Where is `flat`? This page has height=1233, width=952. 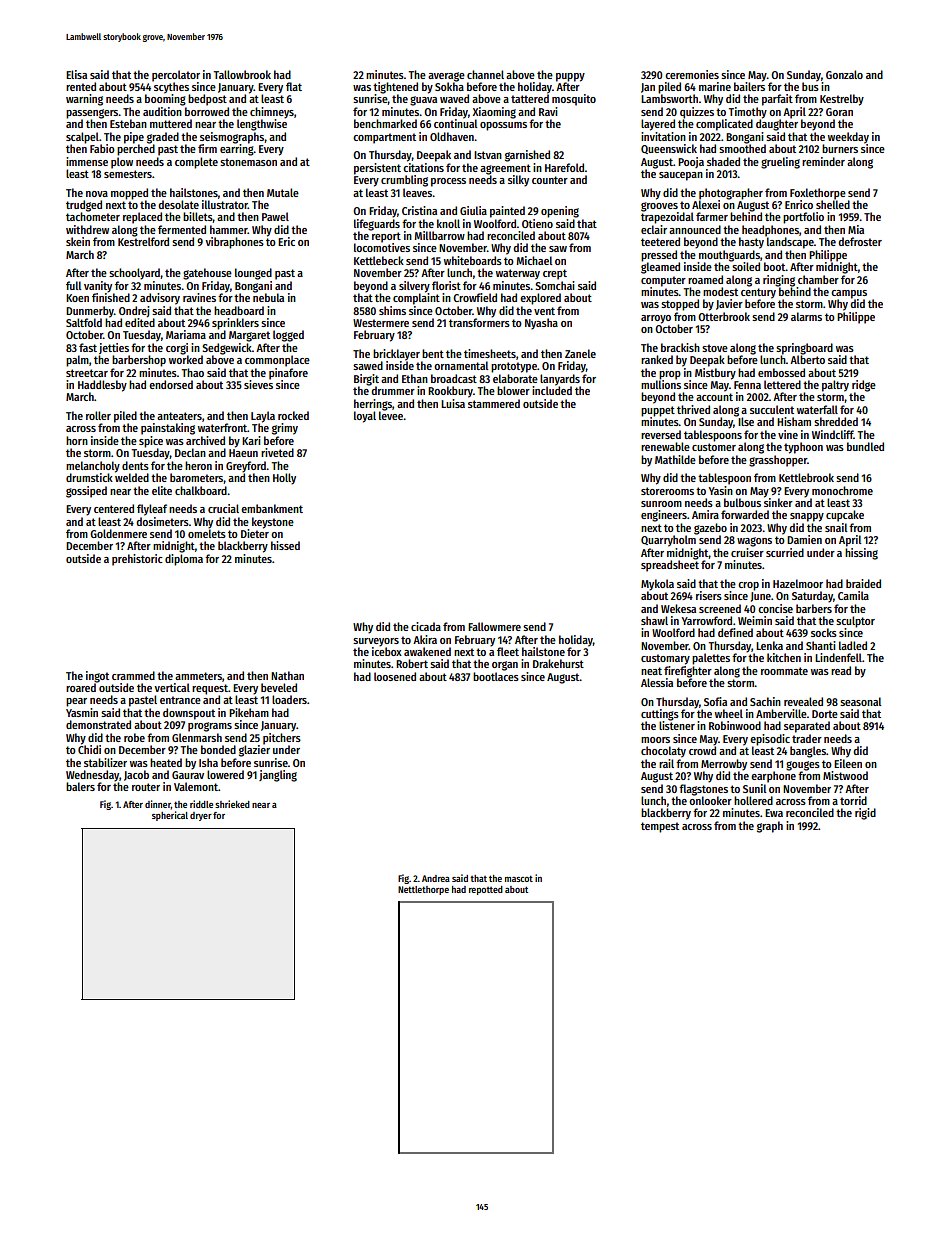 flat is located at coordinates (294, 86).
